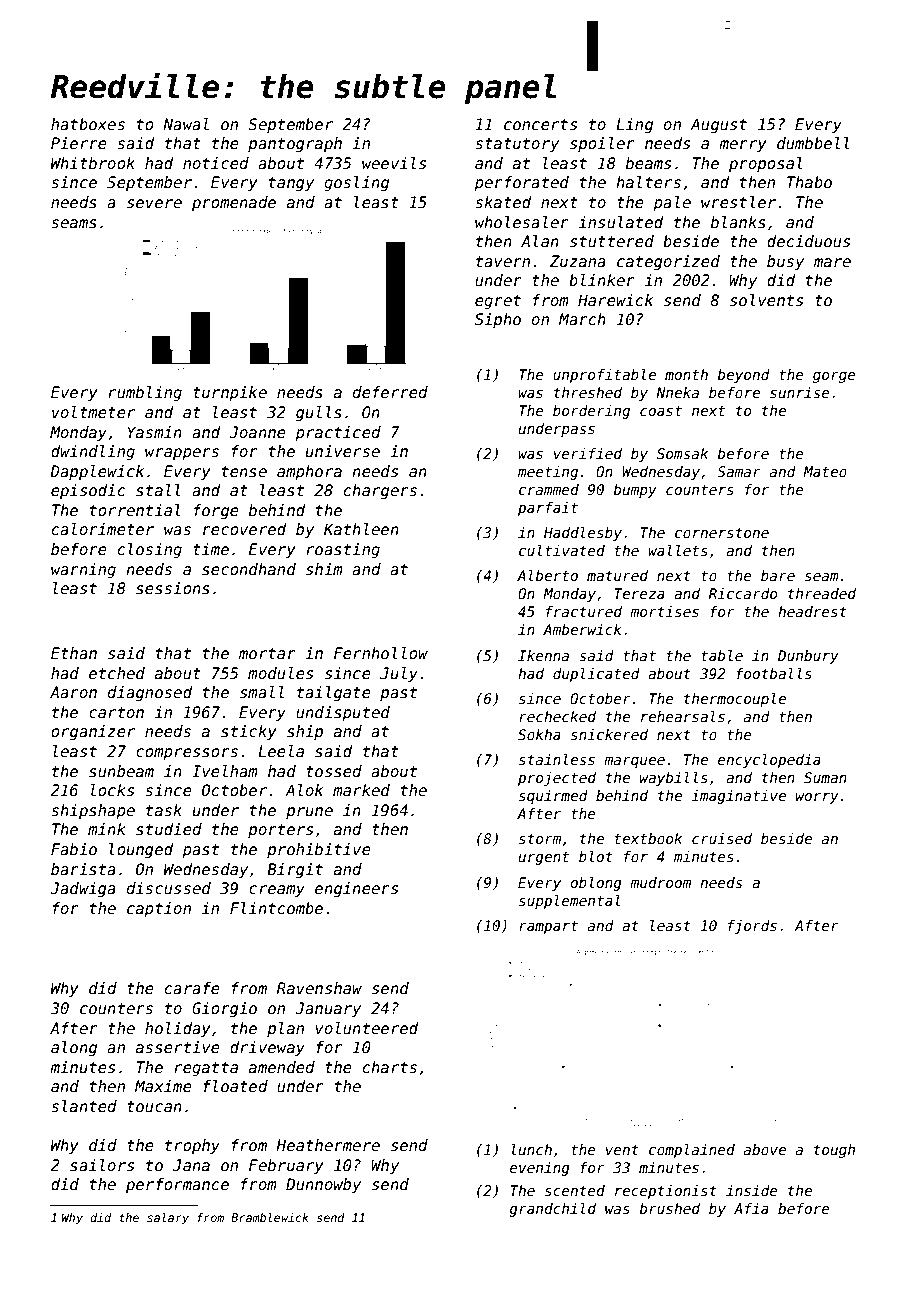  Describe the element at coordinates (390, 392) in the screenshot. I see `deferred` at that location.
